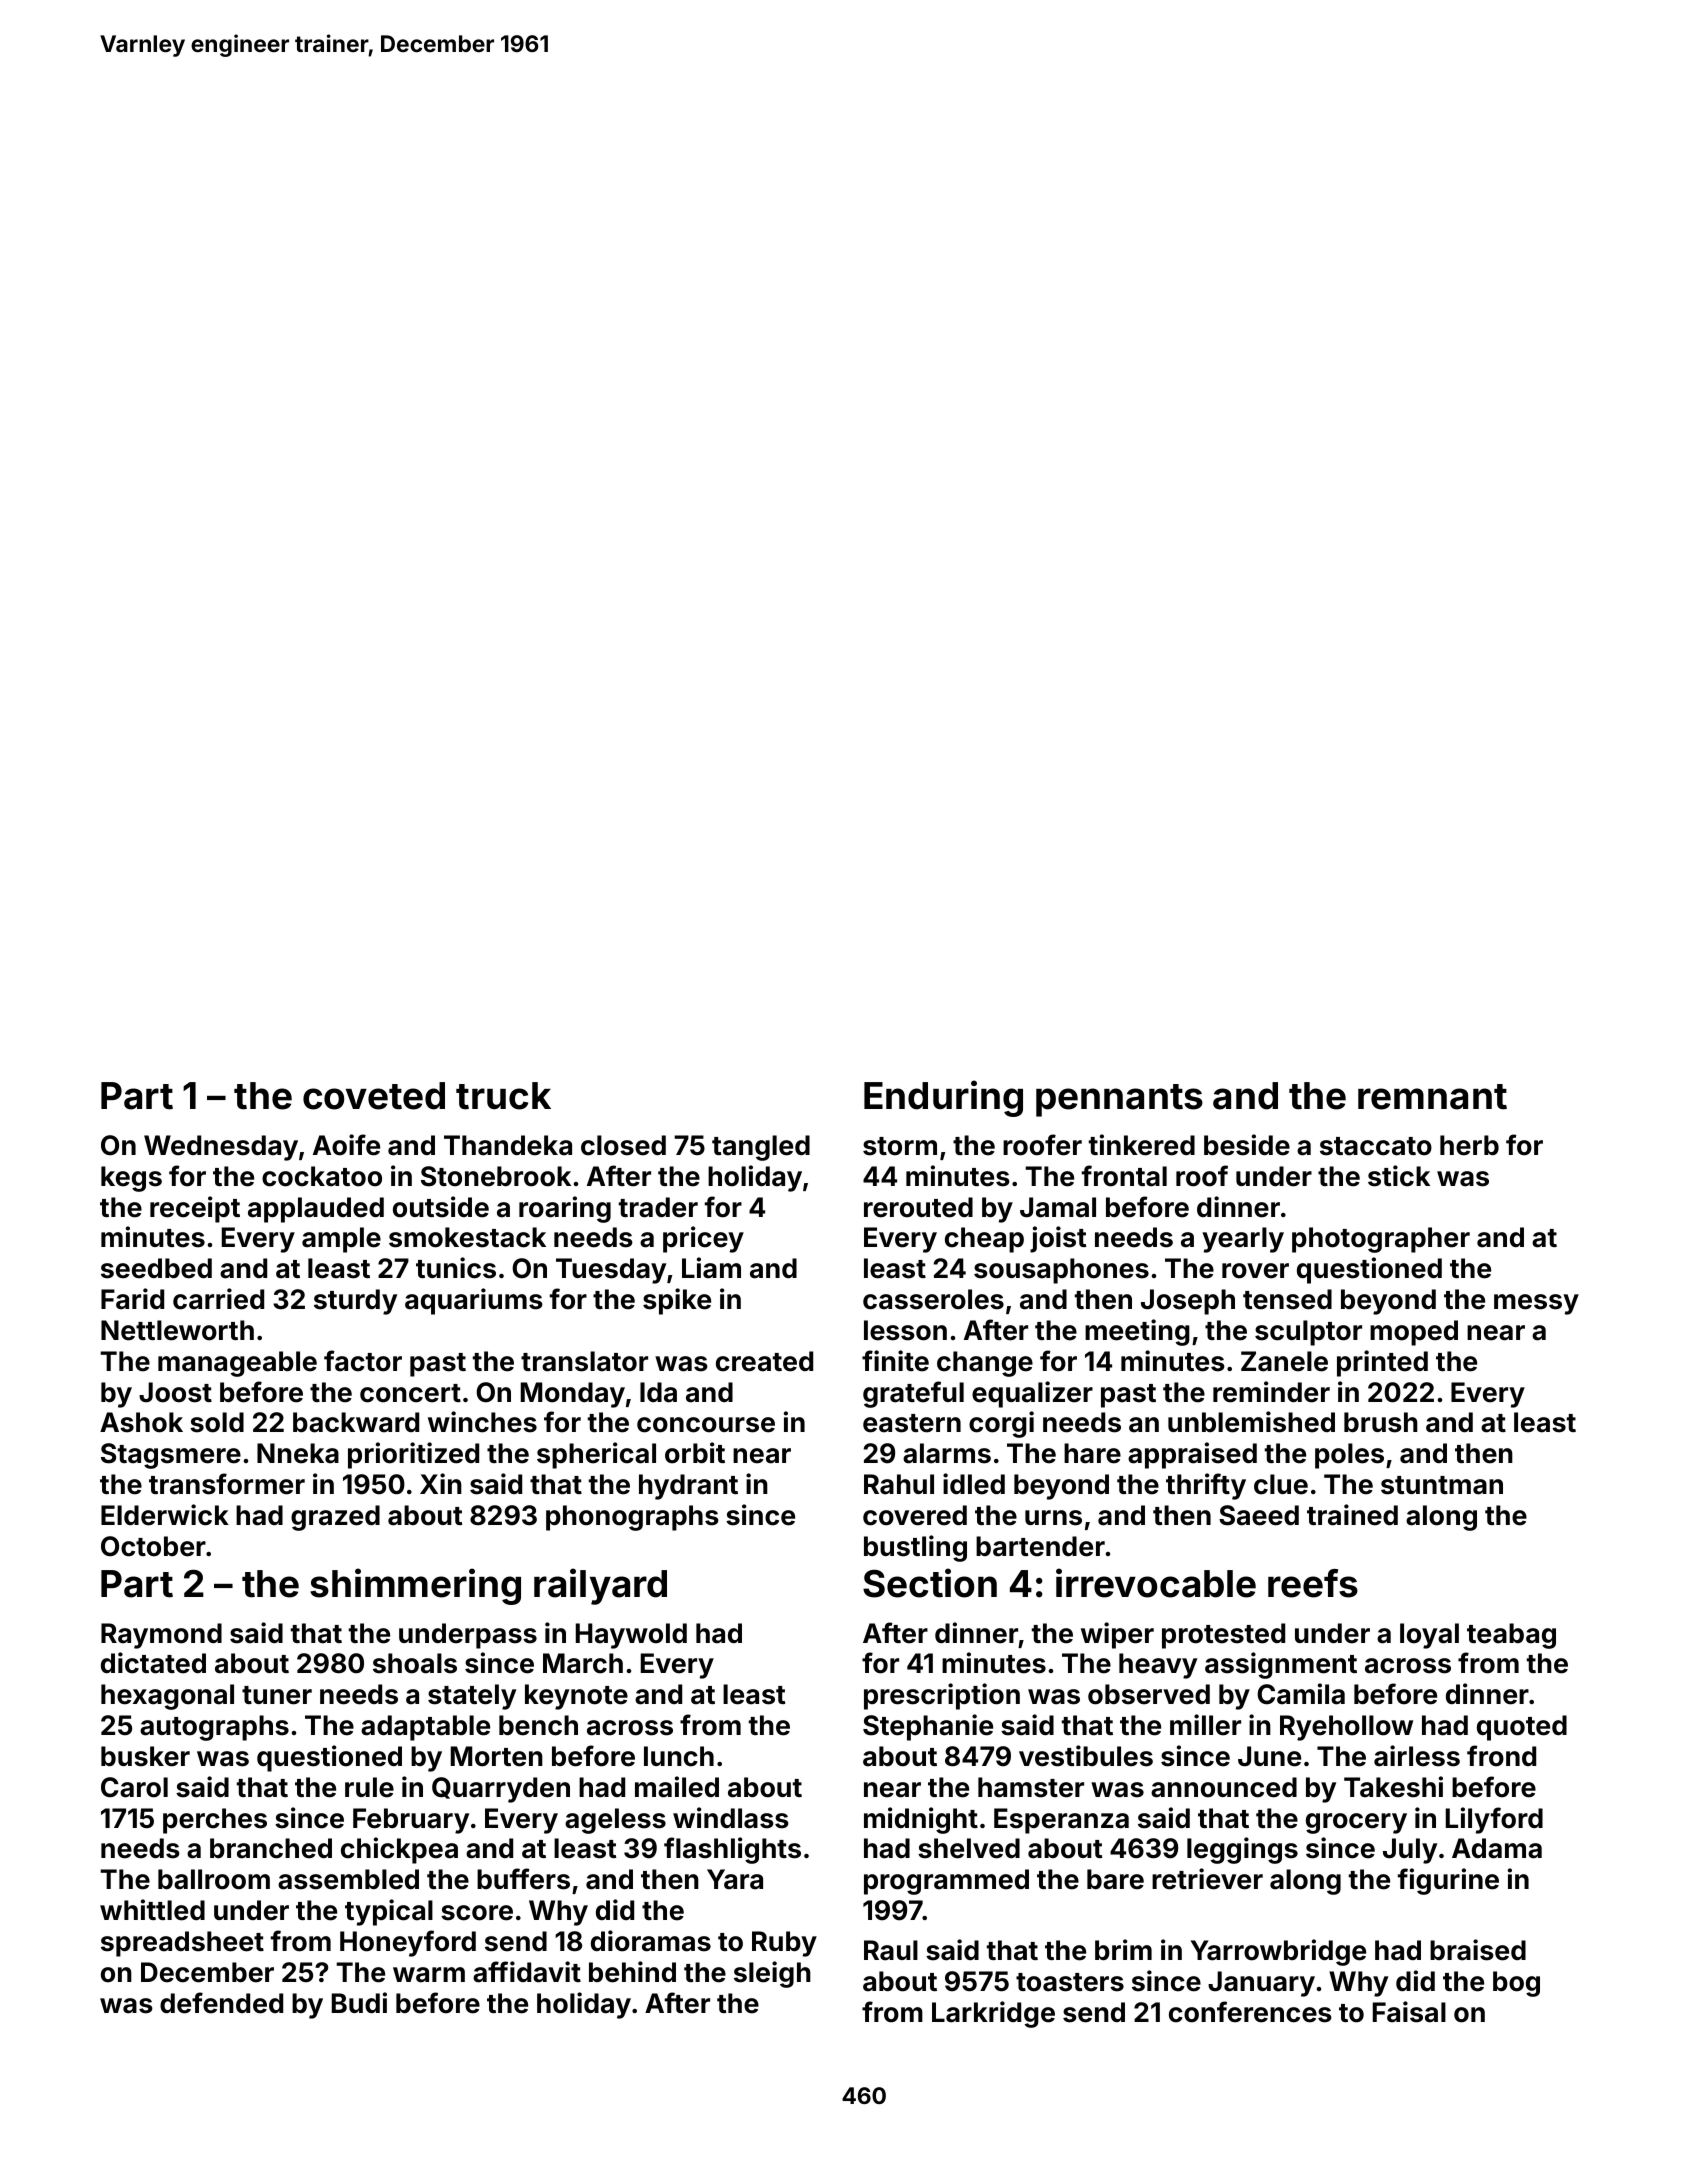 The height and width of the page is (2178, 1683). What do you see at coordinates (1243, 1240) in the page?
I see `yearly` at bounding box center [1243, 1240].
